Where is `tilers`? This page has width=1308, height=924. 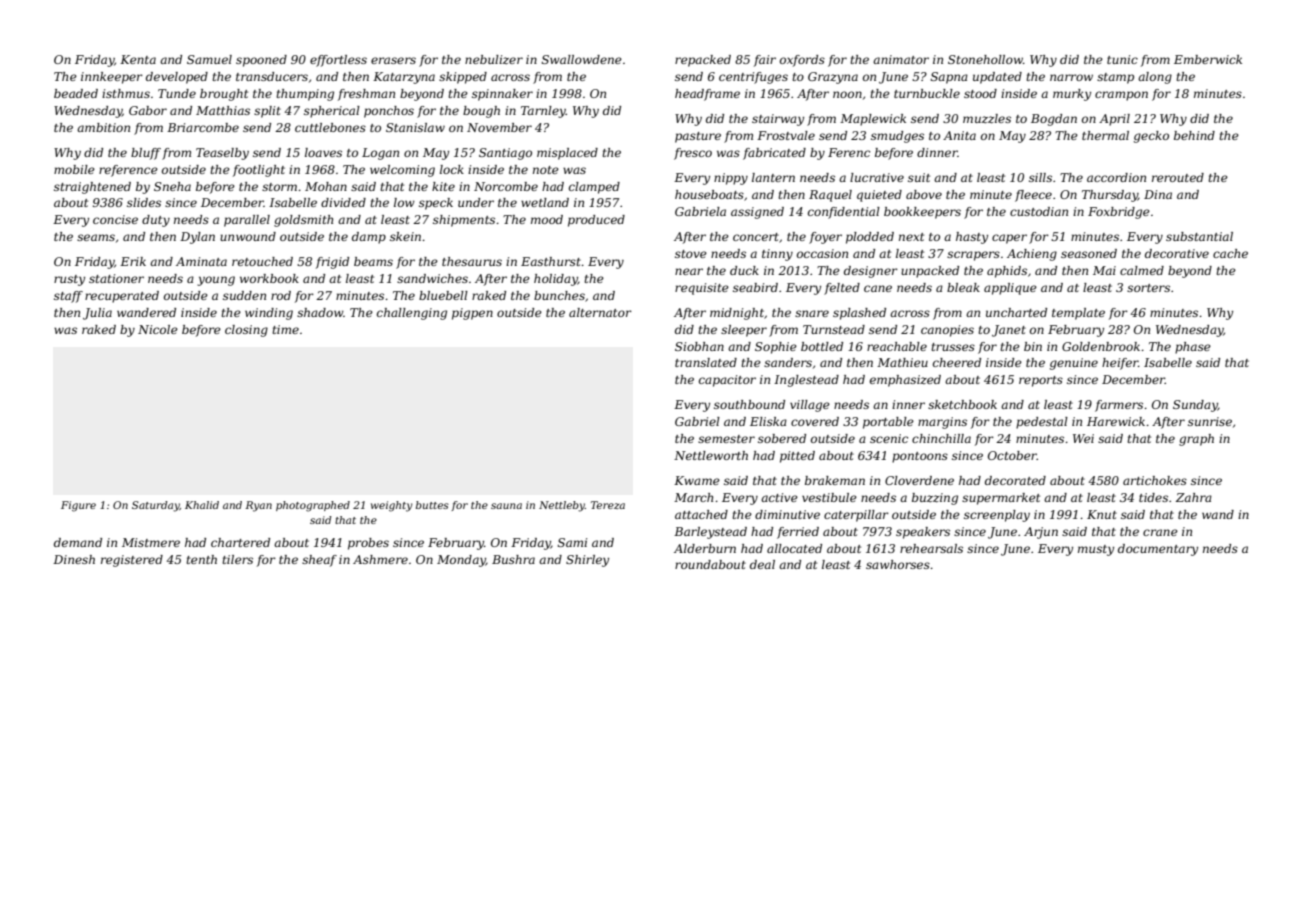 tilers is located at coordinates (237, 559).
